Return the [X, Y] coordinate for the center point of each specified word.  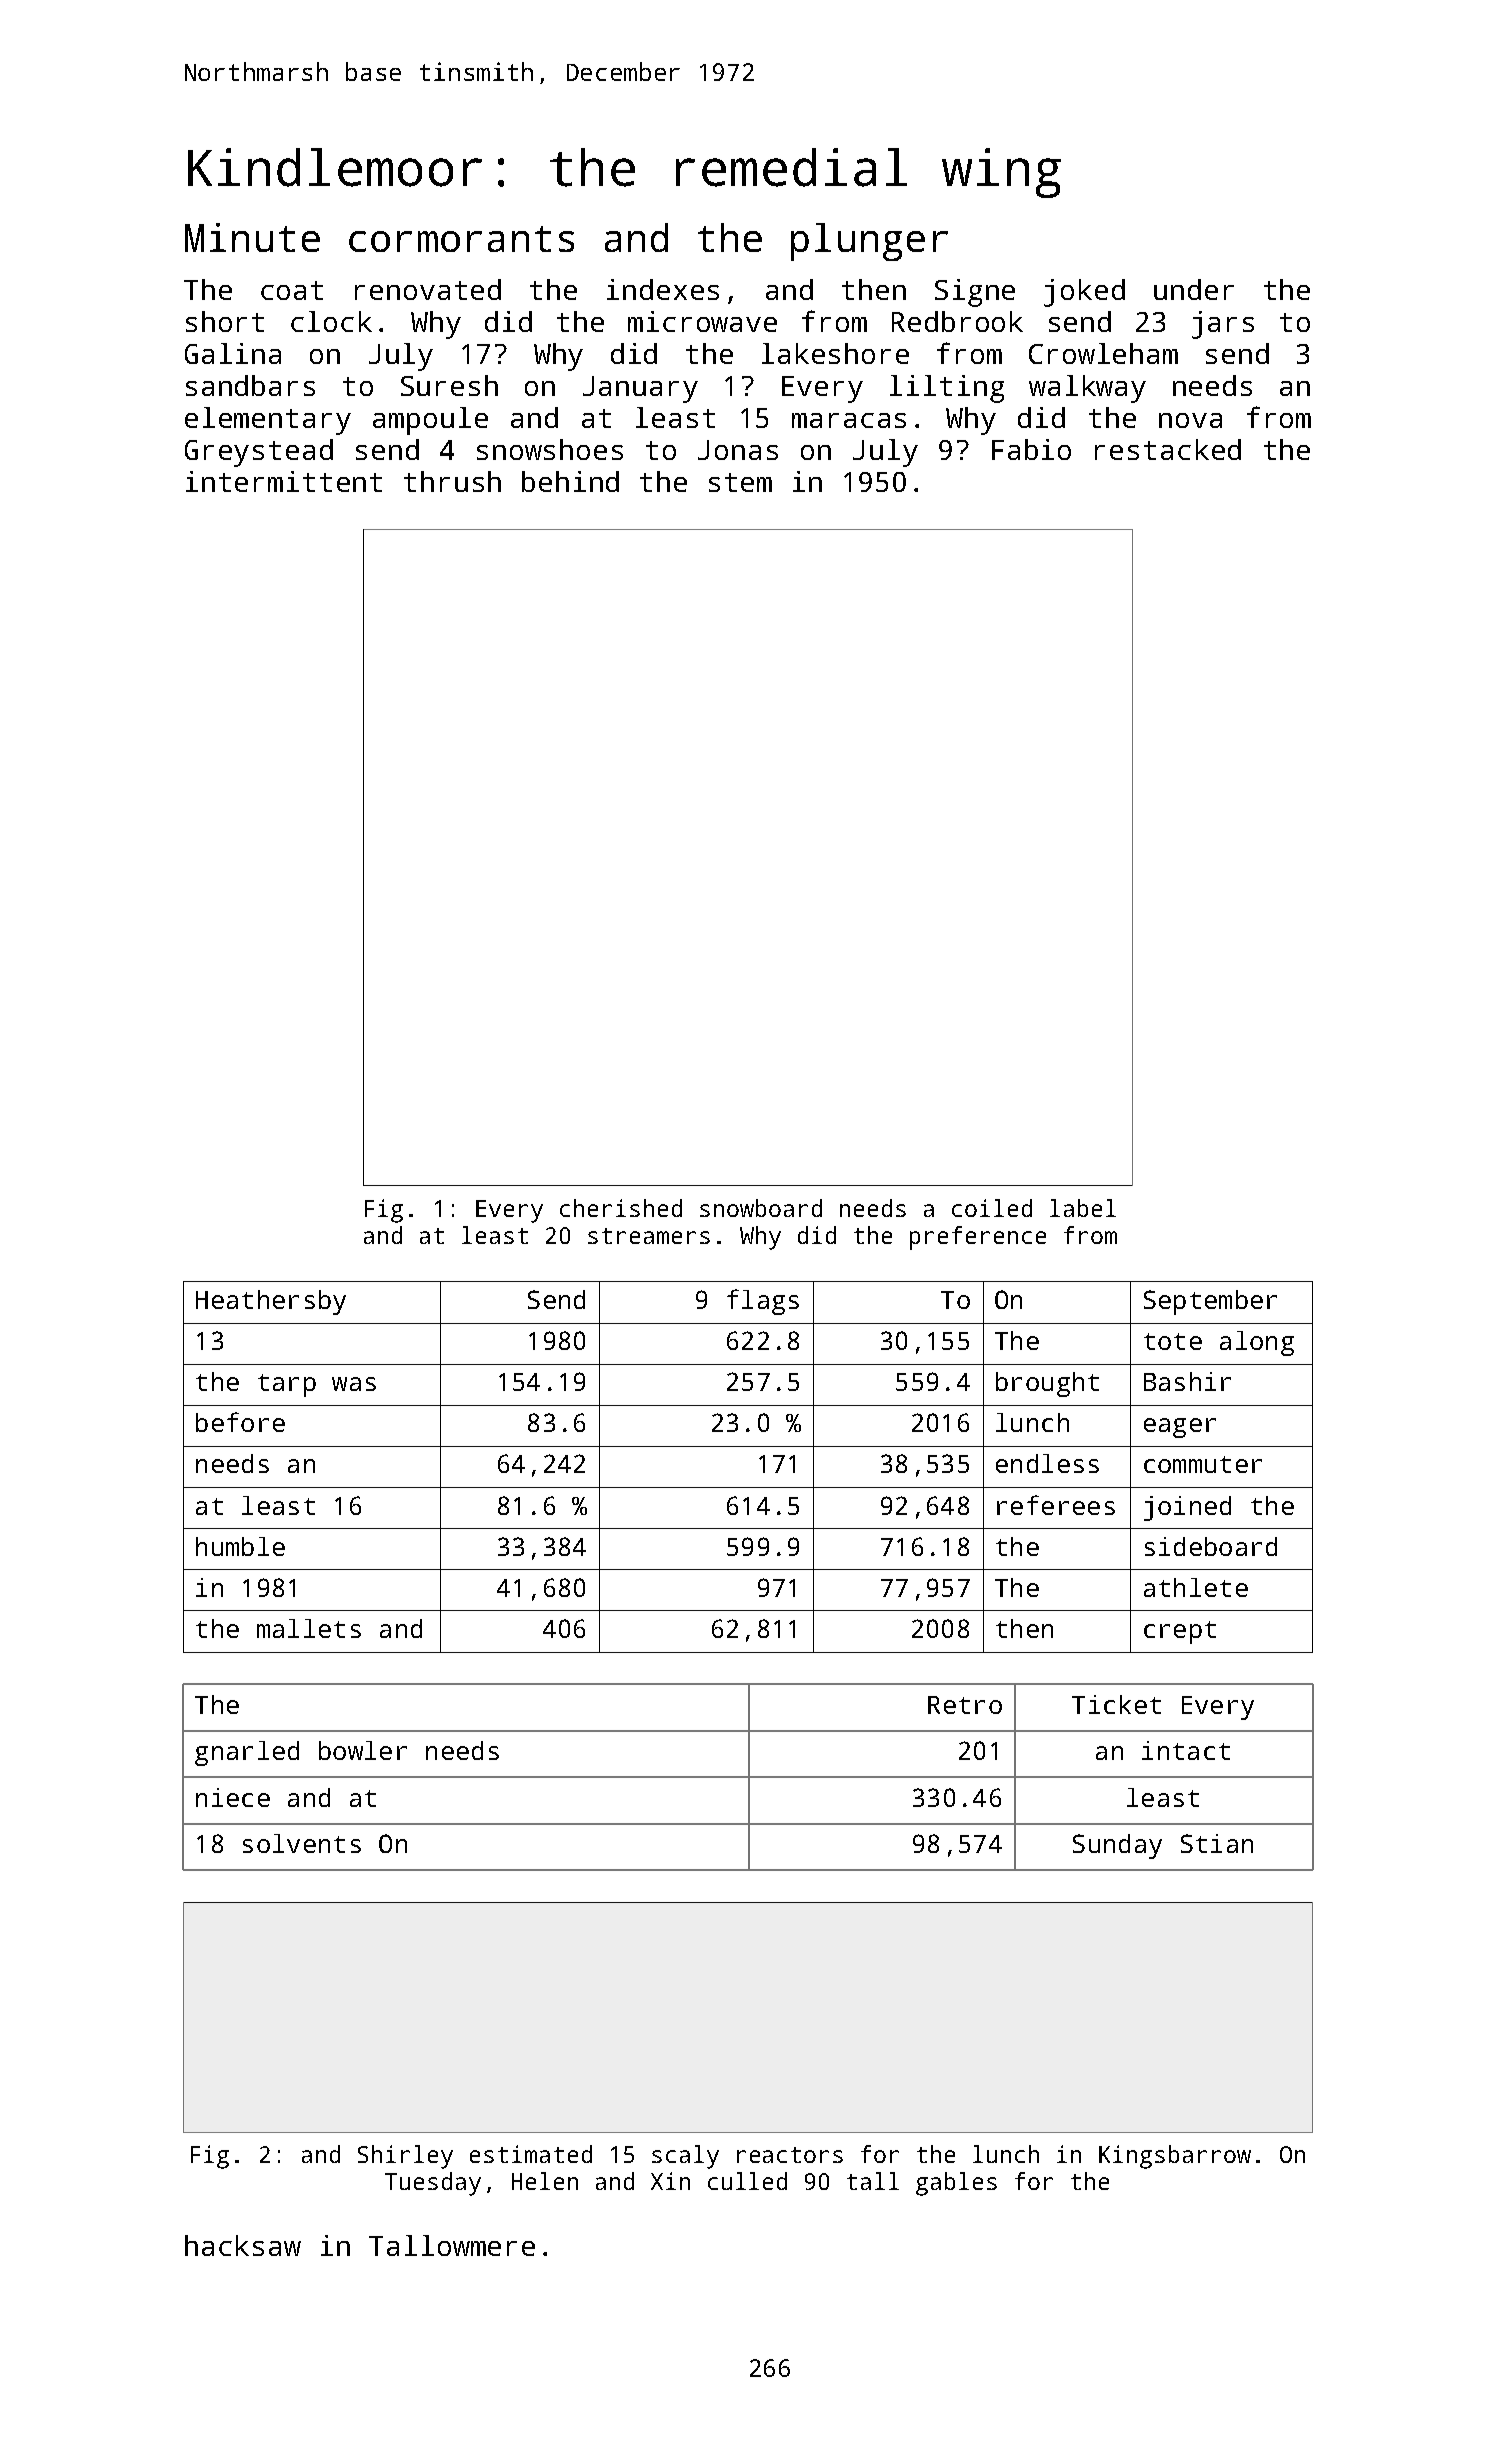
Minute [252, 237]
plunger [869, 242]
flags [763, 1302]
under [1194, 289]
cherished [621, 1208]
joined [1187, 1508]
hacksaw [243, 2245]
